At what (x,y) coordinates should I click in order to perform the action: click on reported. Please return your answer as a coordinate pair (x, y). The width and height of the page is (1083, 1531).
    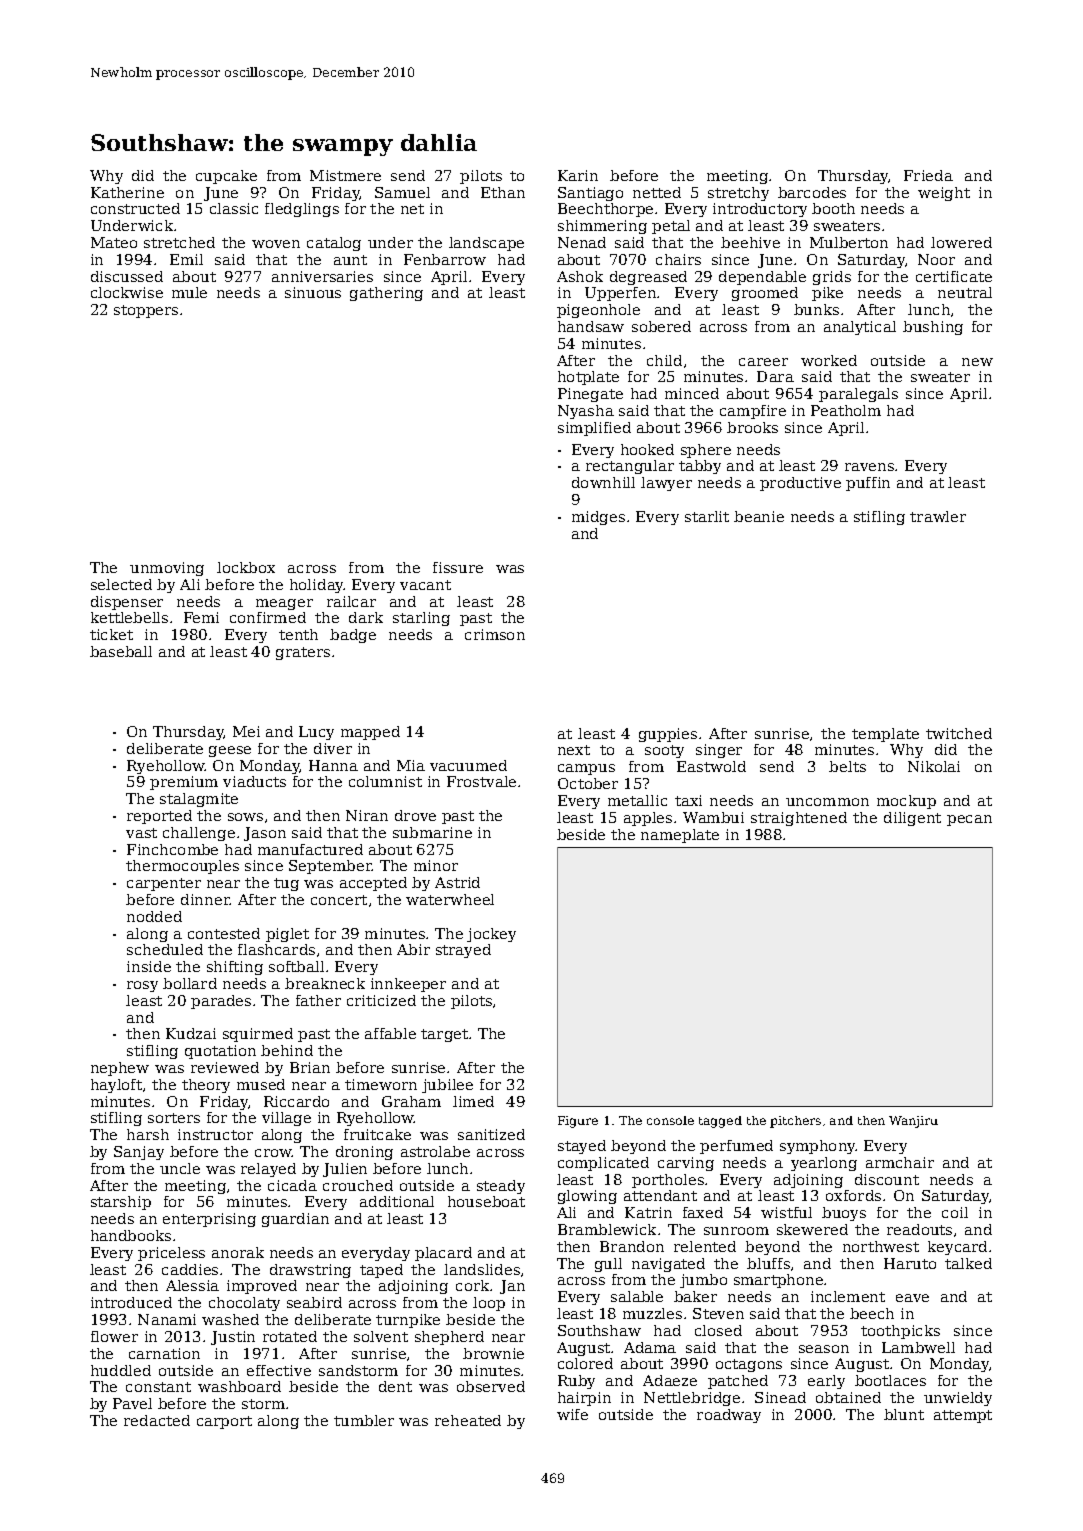
    Looking at the image, I should click on (159, 817).
